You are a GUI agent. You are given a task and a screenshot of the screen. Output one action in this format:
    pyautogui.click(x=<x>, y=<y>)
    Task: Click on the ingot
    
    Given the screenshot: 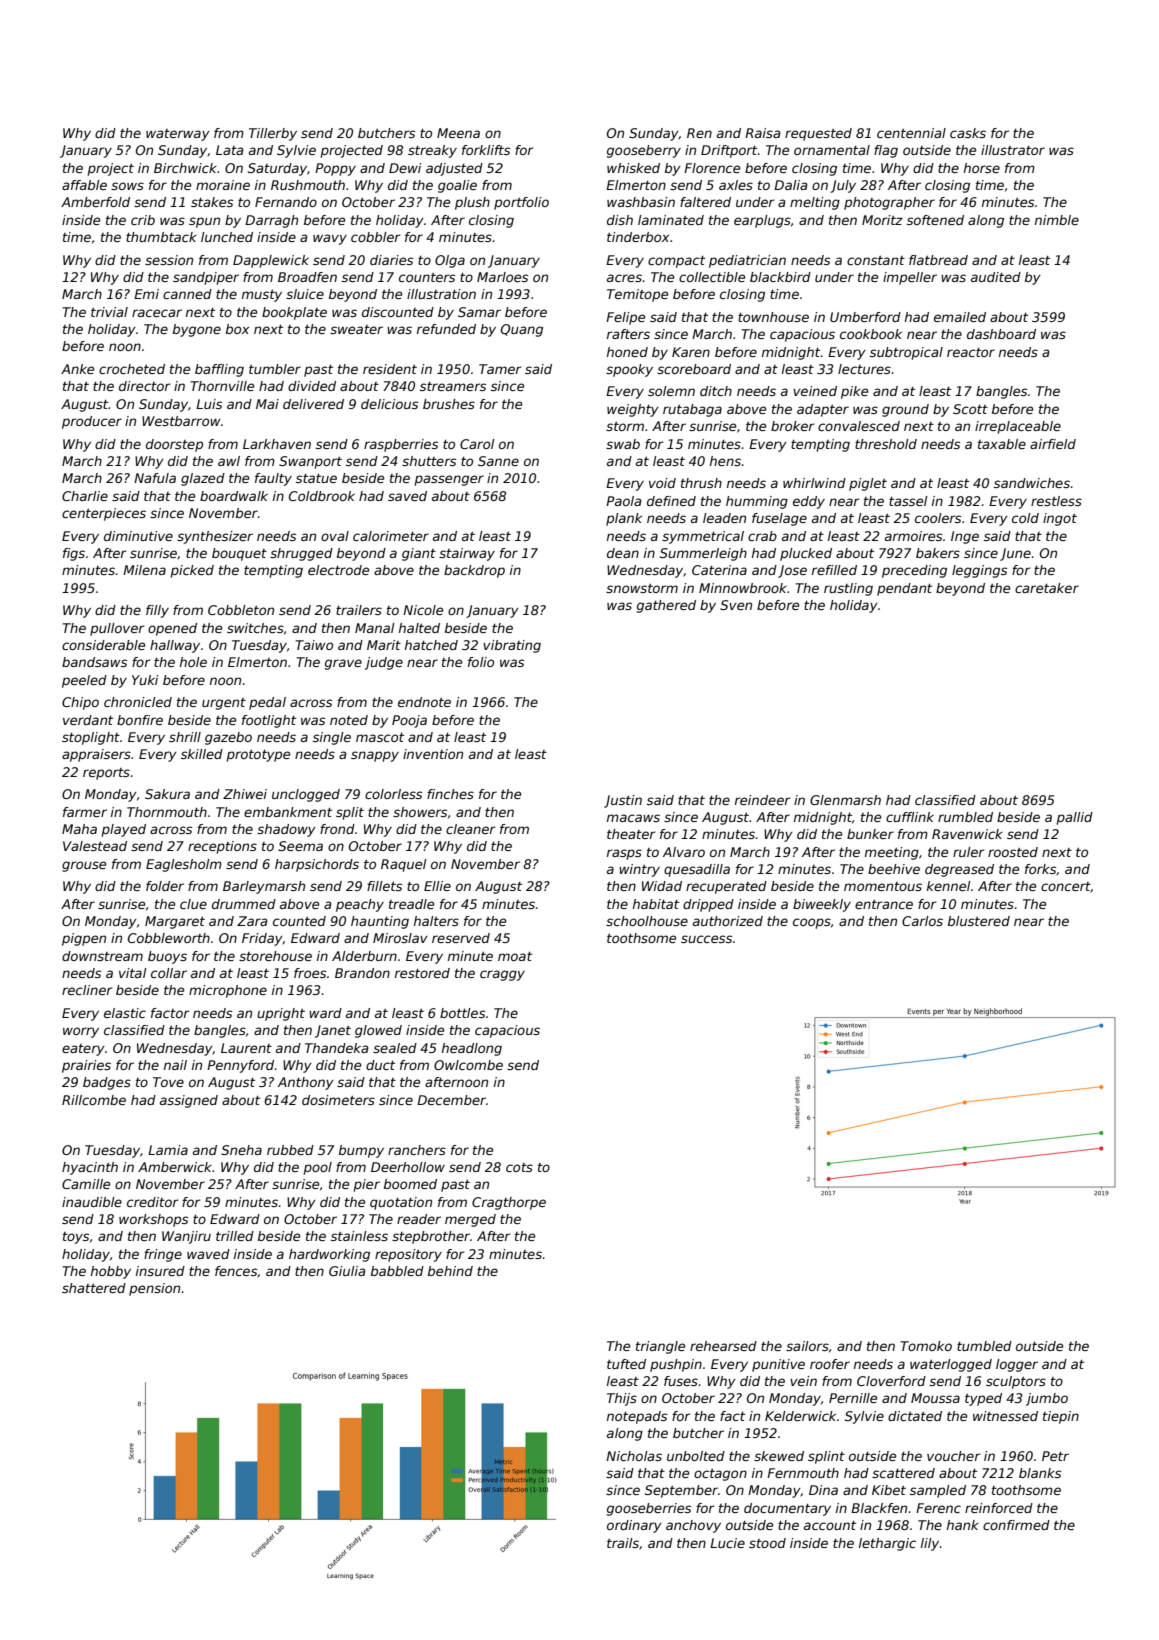 What is the action you would take?
    pyautogui.click(x=1060, y=519)
